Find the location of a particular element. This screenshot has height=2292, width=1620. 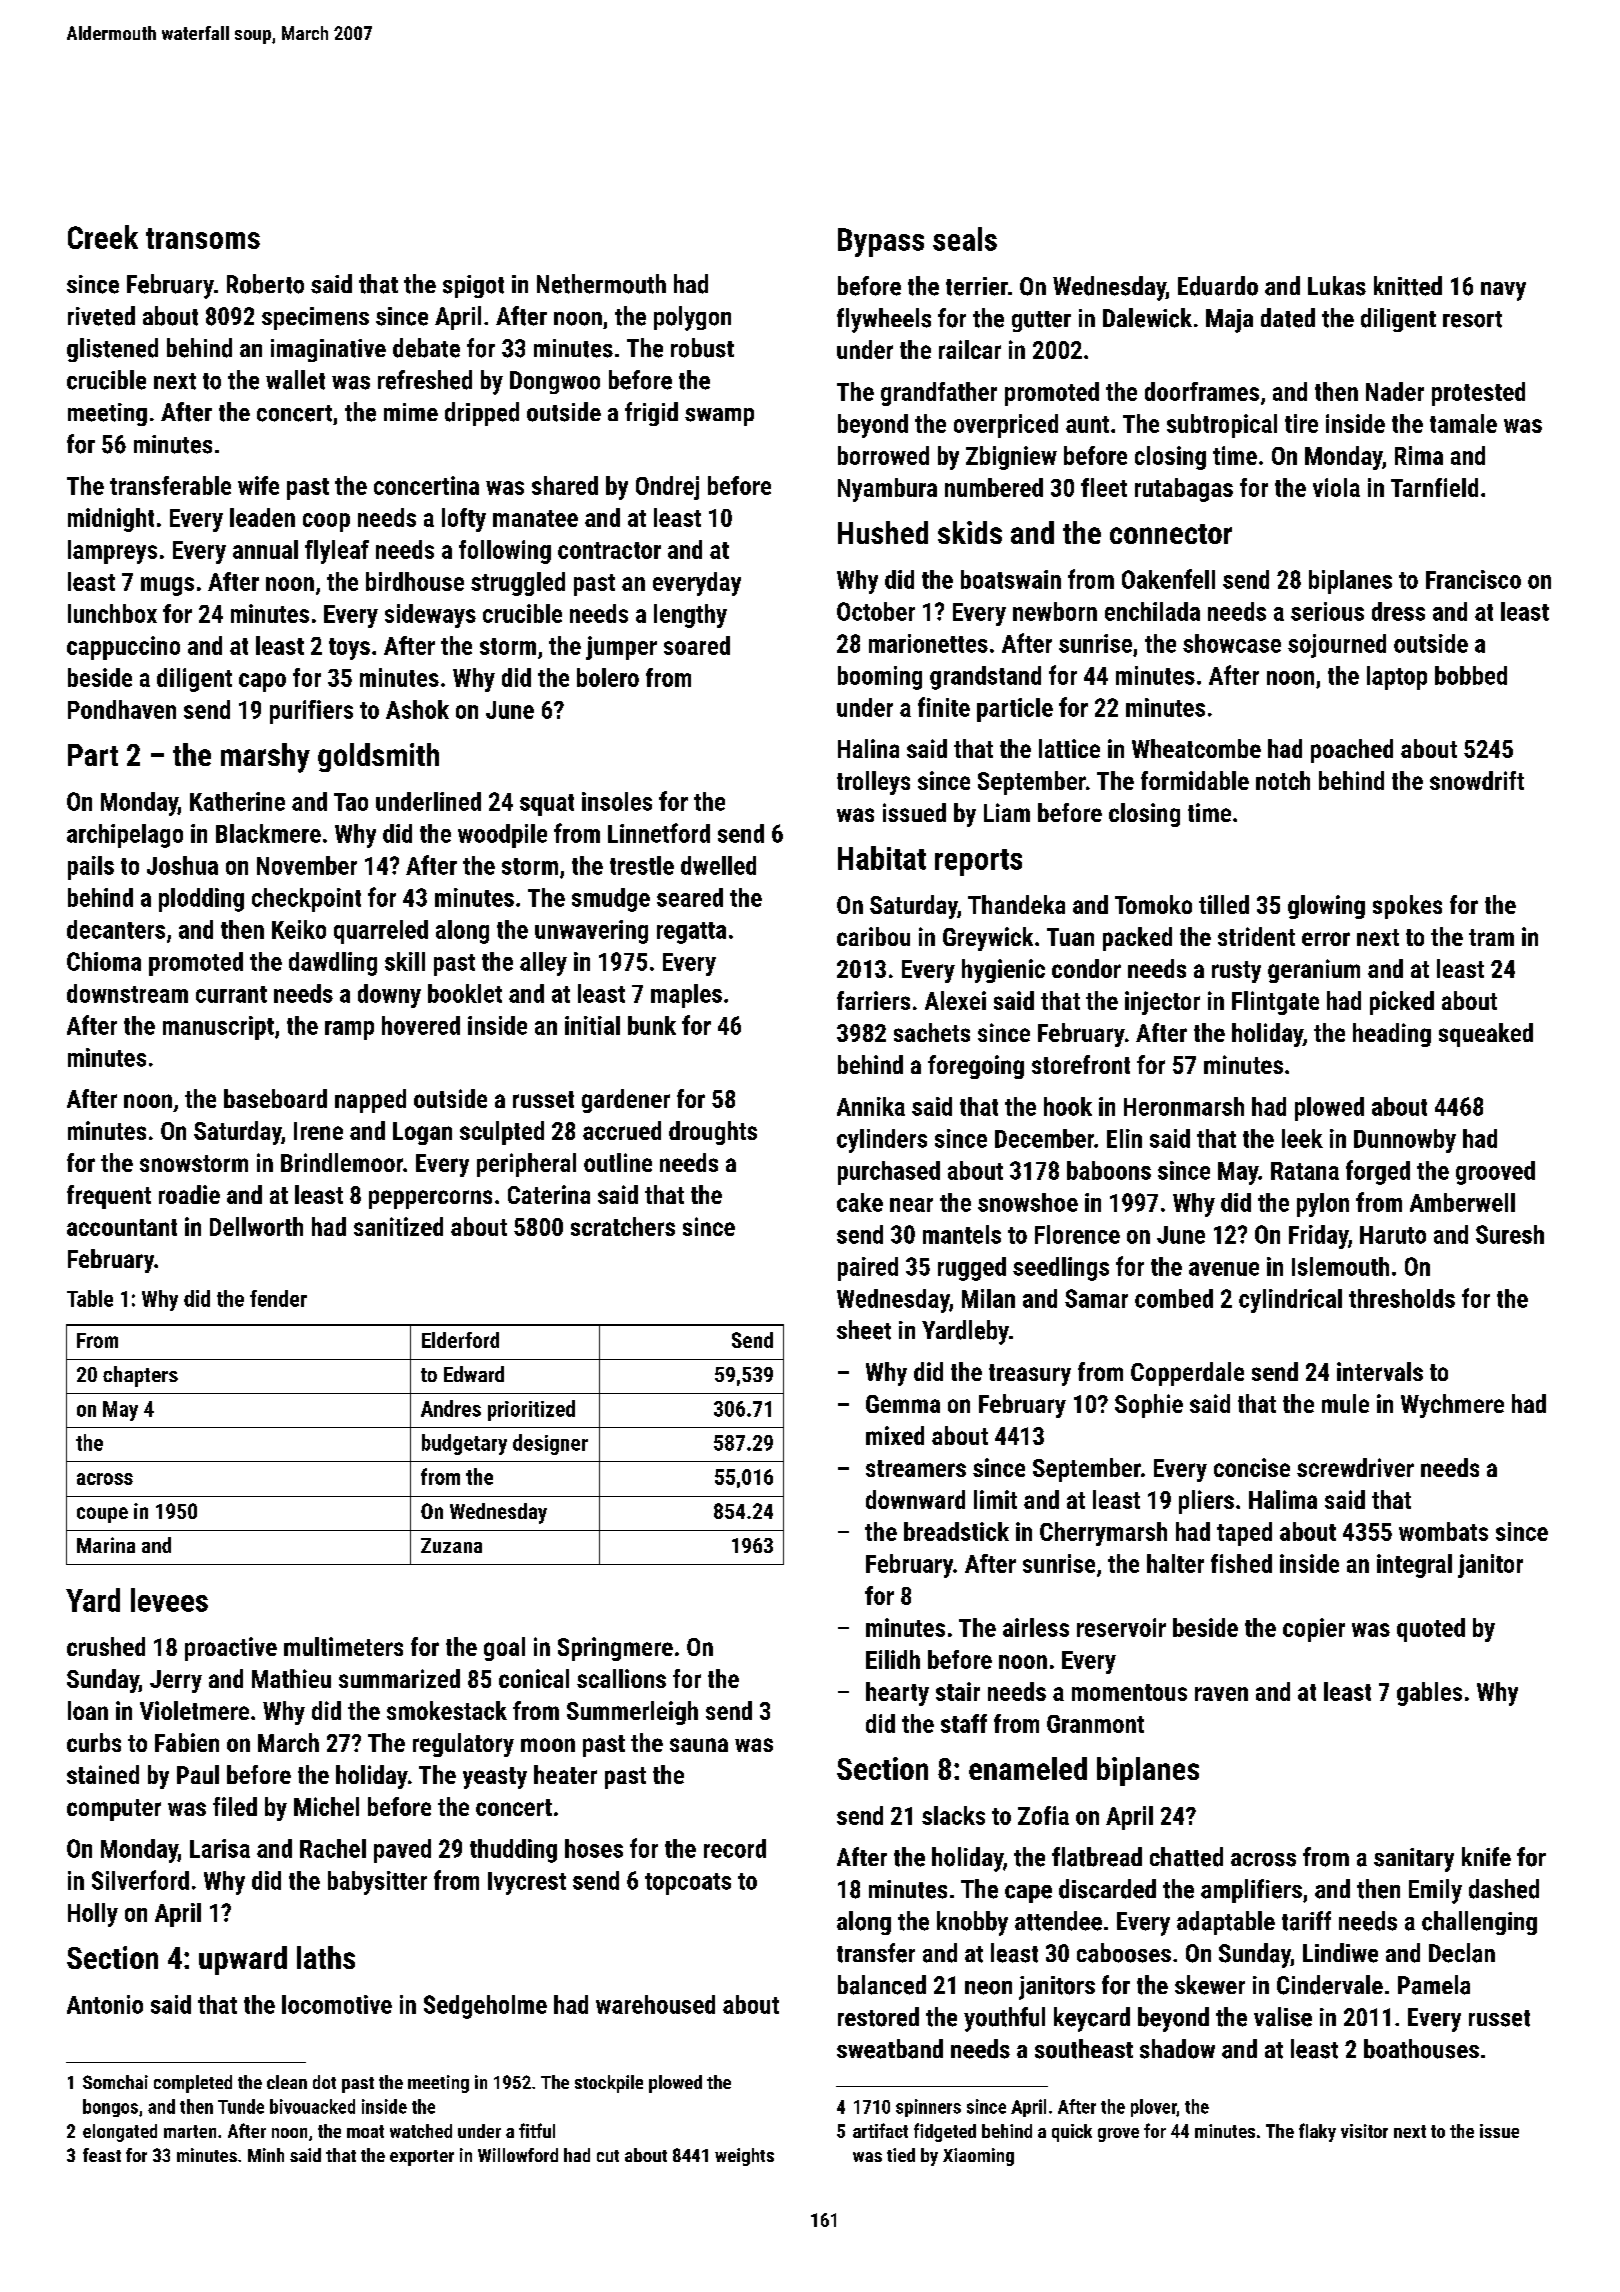

raven is located at coordinates (1221, 1694).
